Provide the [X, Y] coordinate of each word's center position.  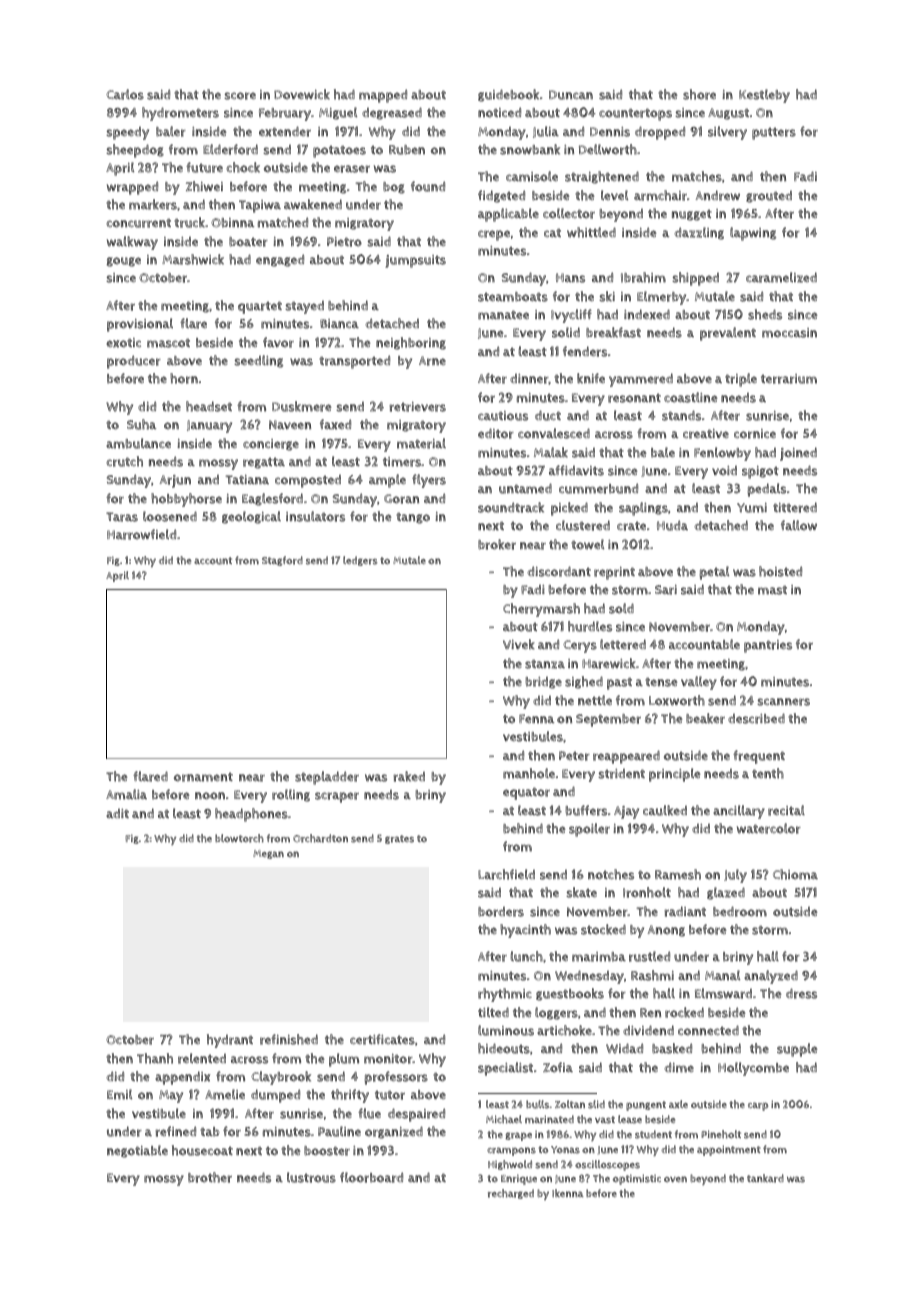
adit [117, 813]
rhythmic [505, 995]
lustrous [311, 1177]
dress [801, 993]
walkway [132, 243]
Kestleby [764, 96]
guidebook [508, 95]
